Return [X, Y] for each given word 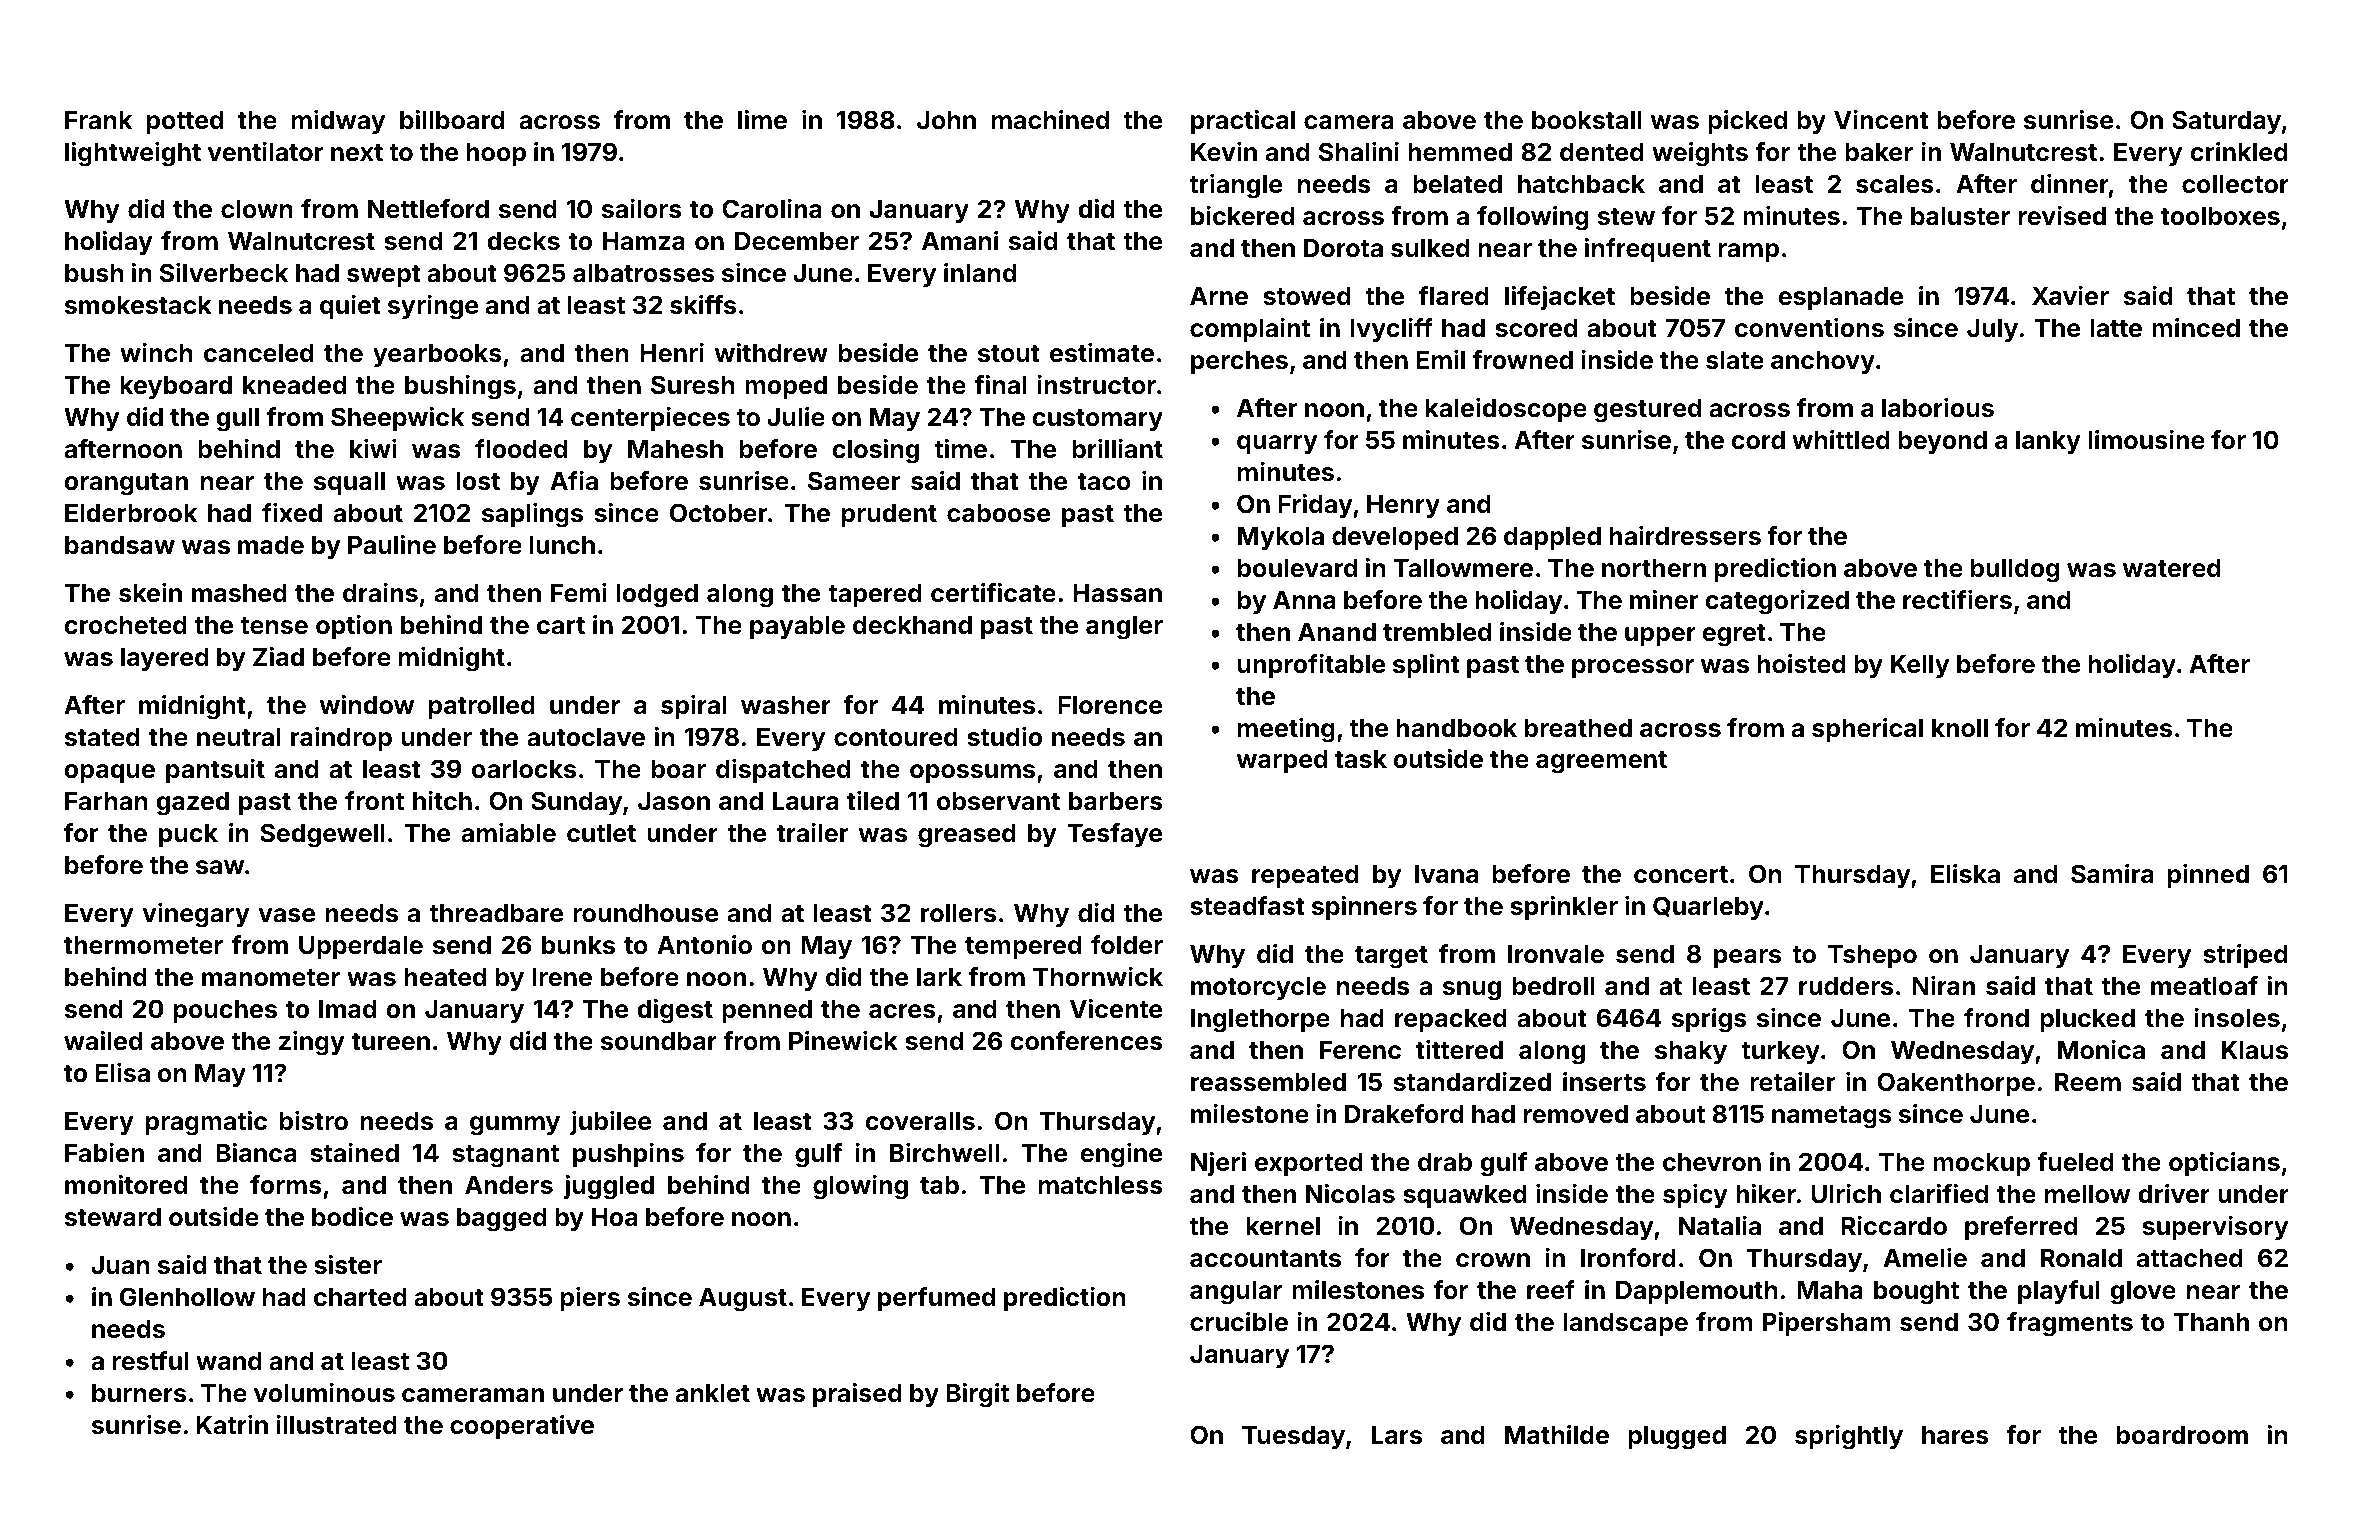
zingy [312, 1043]
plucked [2087, 1020]
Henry [1403, 506]
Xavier [2070, 296]
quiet [350, 307]
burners [139, 1393]
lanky [2048, 442]
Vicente [1116, 1009]
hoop [496, 154]
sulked [1430, 248]
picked [1747, 122]
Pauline [392, 545]
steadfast [1247, 906]
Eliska [1965, 874]
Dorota [1343, 247]
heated [445, 977]
